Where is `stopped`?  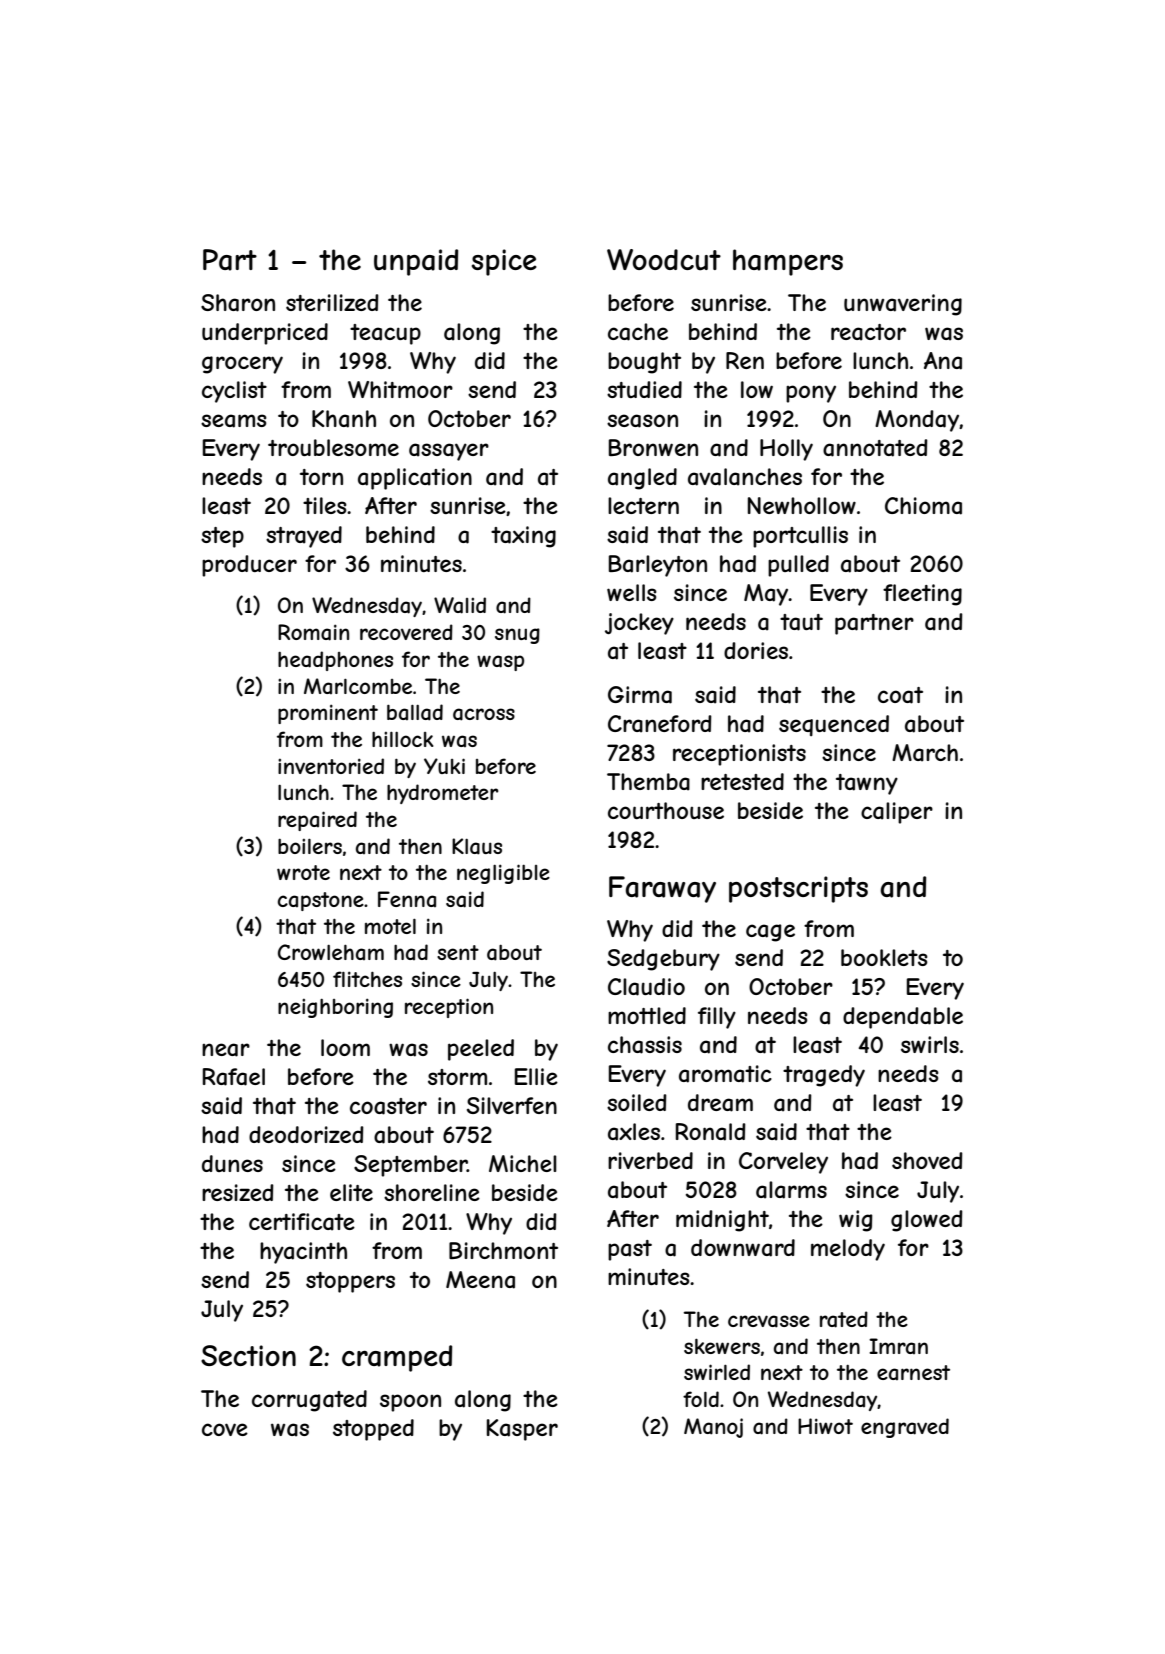
stopped is located at coordinates (373, 1430).
